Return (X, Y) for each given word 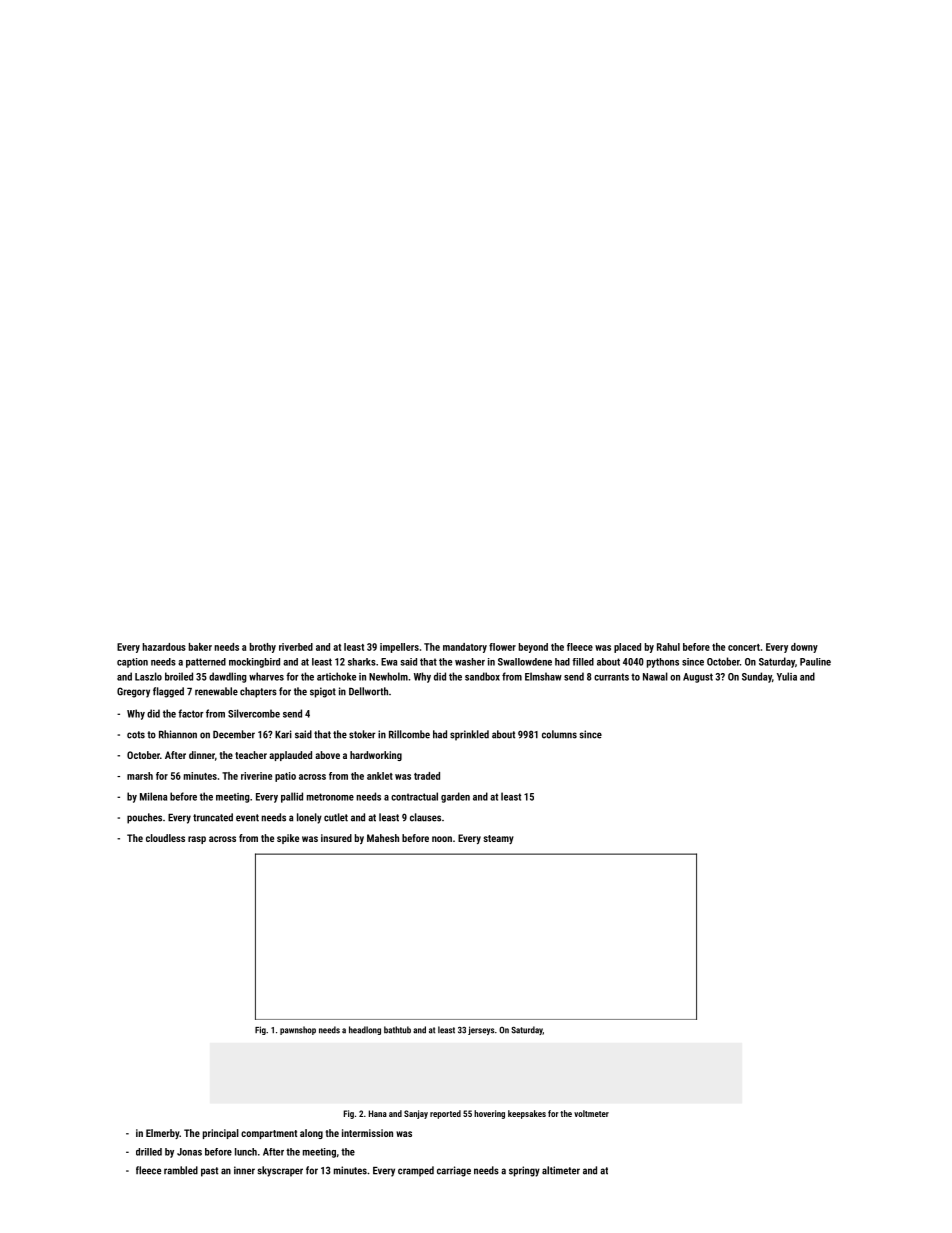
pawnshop (298, 1030)
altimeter (561, 1170)
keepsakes (527, 1114)
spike (288, 839)
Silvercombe (254, 713)
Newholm (388, 676)
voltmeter (591, 1113)
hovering (489, 1114)
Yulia (787, 676)
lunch (246, 1152)
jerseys (481, 1030)
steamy (498, 839)
